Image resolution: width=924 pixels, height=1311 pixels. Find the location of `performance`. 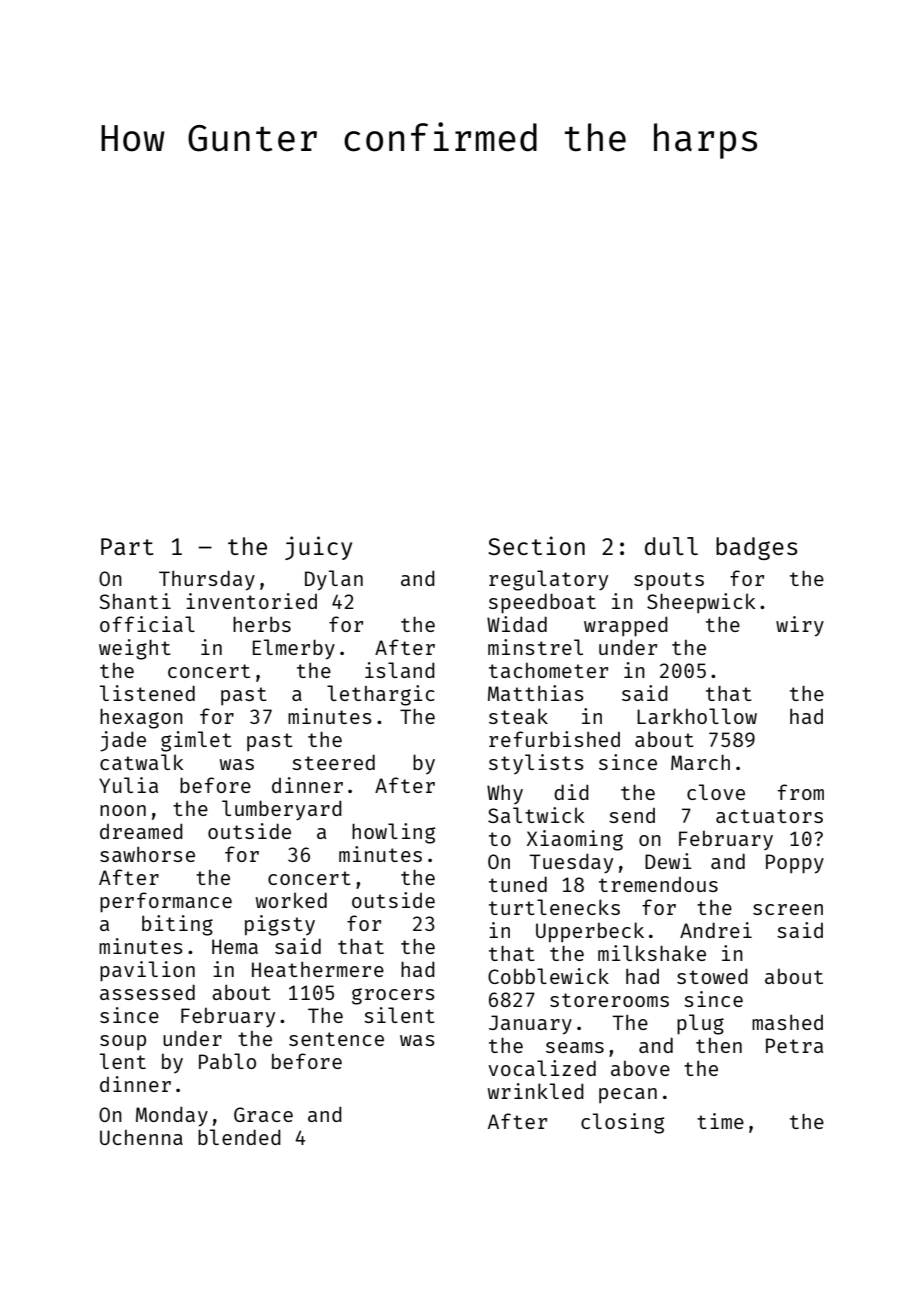

performance is located at coordinates (166, 902).
